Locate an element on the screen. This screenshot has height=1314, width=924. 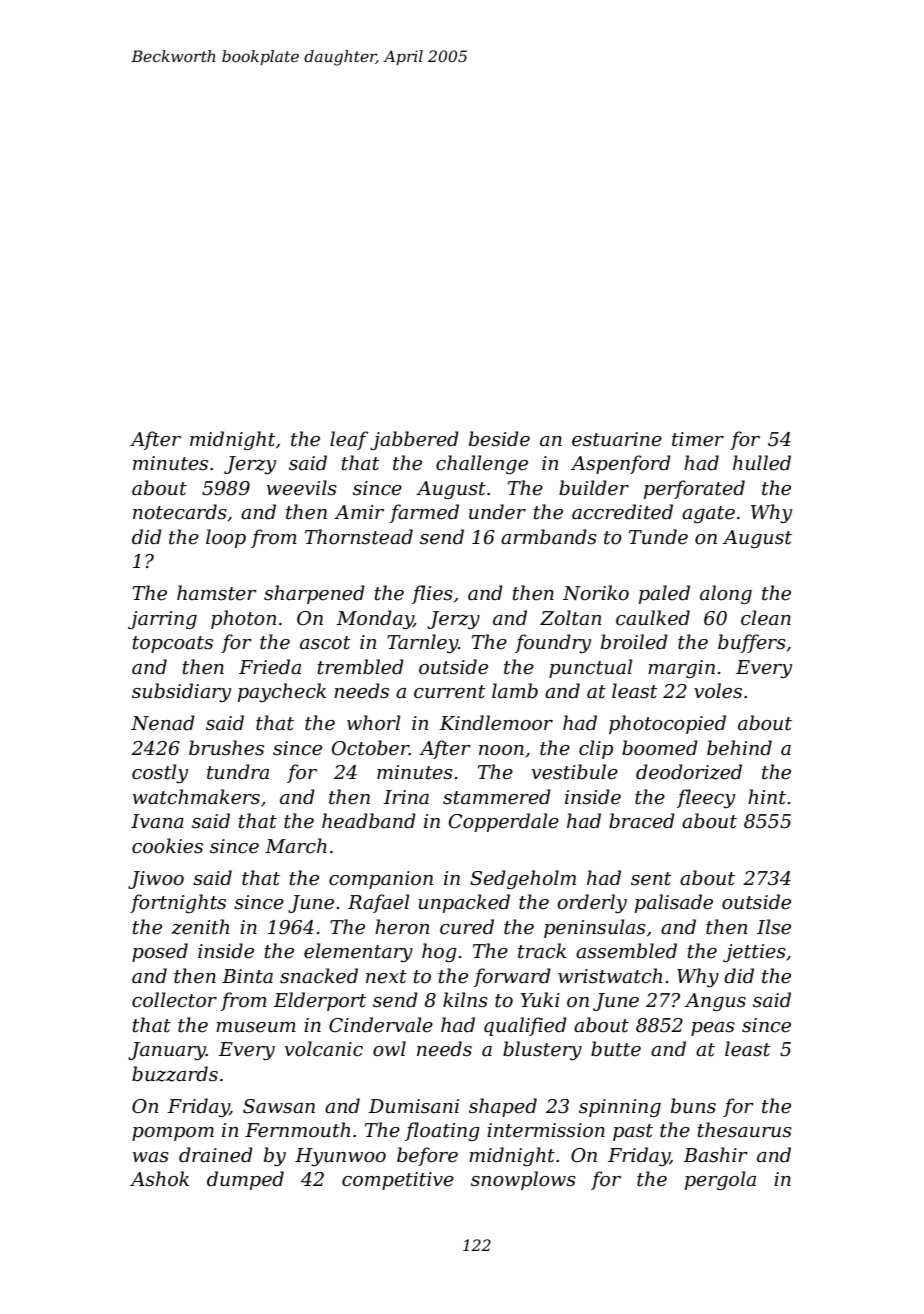
buffers is located at coordinates (752, 643).
